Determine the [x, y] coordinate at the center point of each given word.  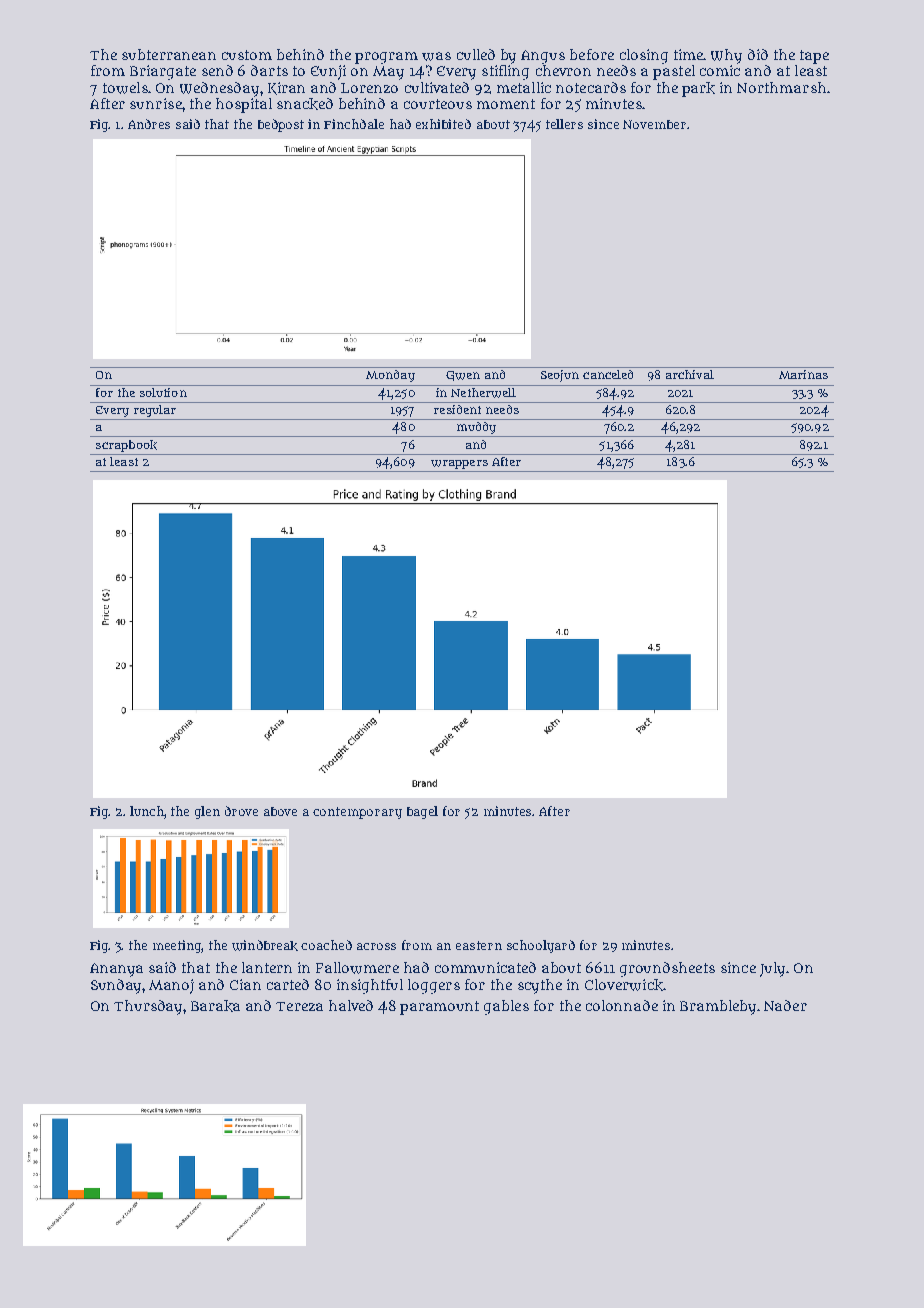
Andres [149, 124]
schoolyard [541, 946]
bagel [422, 812]
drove [241, 811]
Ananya [116, 970]
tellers [564, 124]
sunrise [156, 103]
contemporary [357, 813]
